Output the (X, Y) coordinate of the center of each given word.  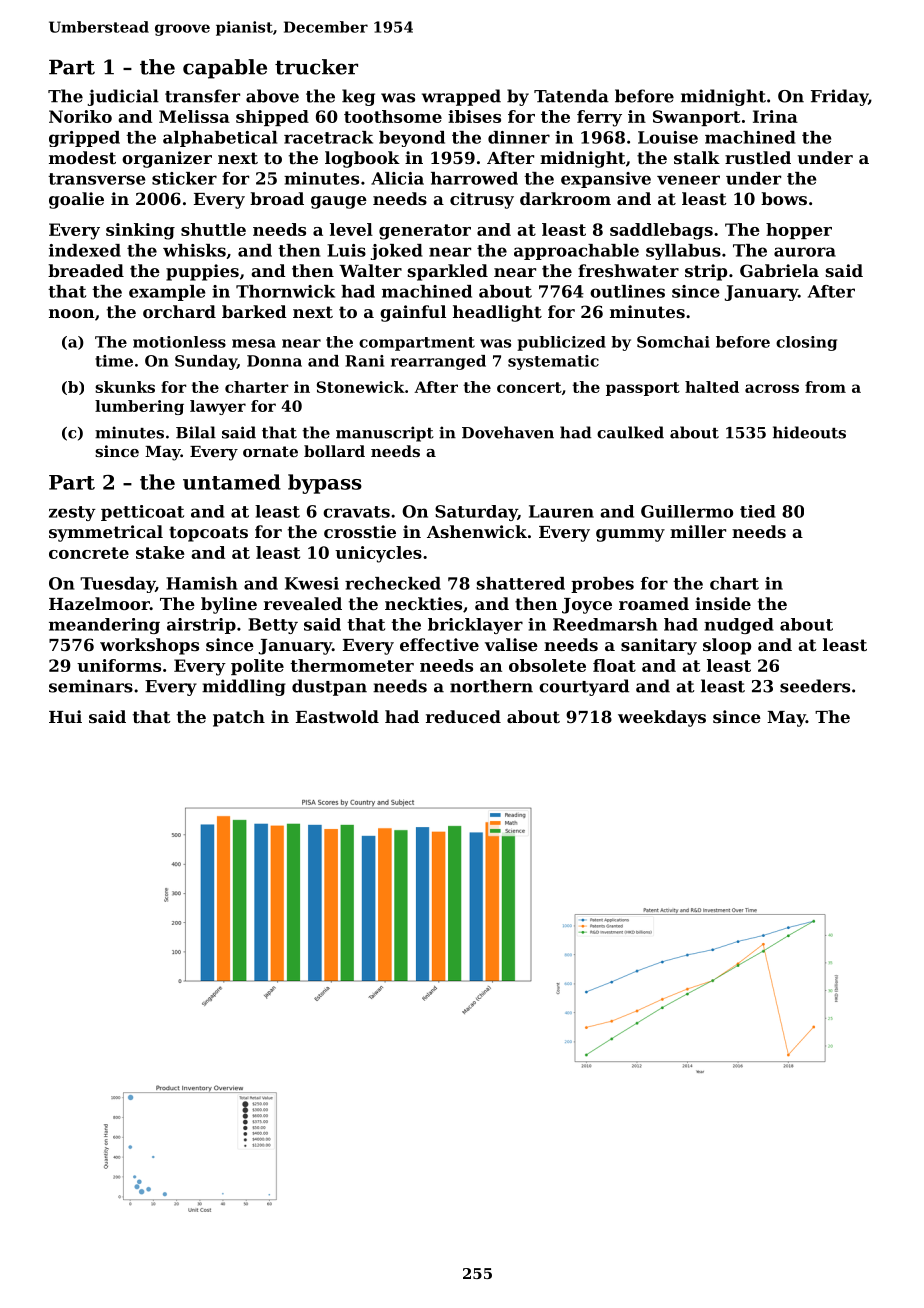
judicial (123, 97)
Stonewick (361, 387)
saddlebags (661, 231)
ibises (474, 116)
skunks (125, 387)
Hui (65, 716)
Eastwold (337, 716)
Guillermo (687, 511)
